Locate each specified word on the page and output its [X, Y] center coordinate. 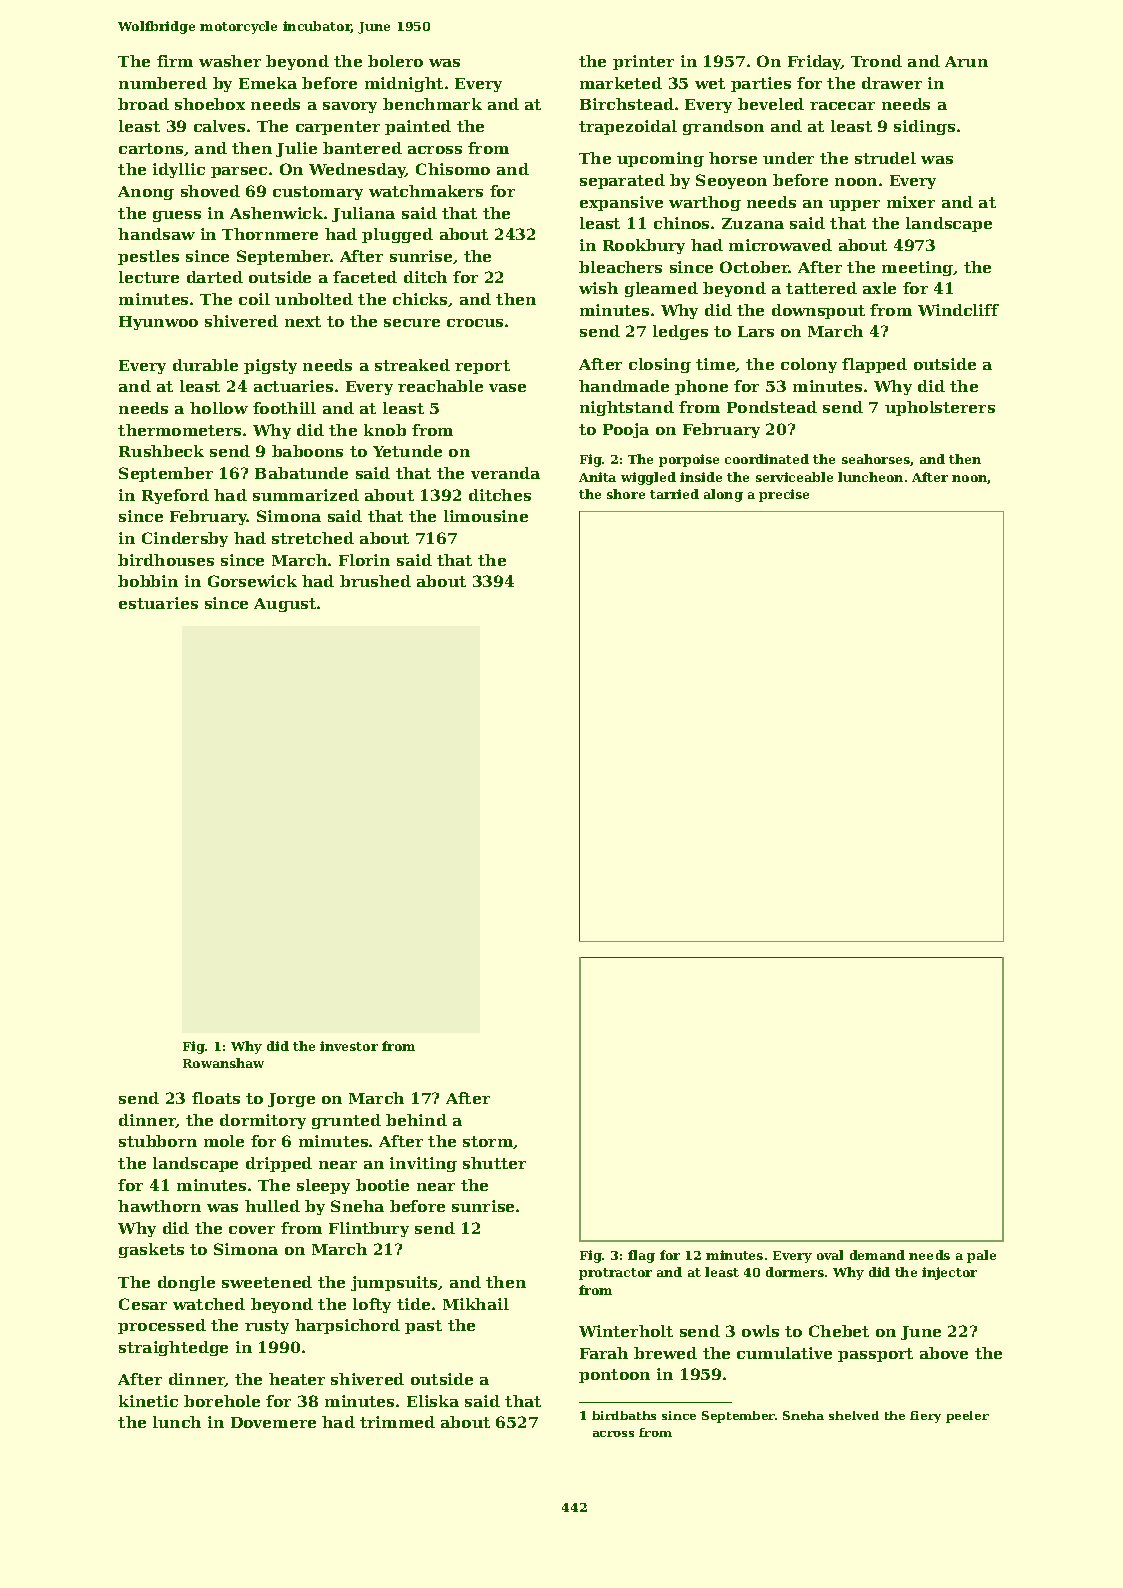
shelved [854, 1415]
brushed [375, 581]
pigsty [270, 366]
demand [877, 1255]
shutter [494, 1163]
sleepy [323, 1186]
